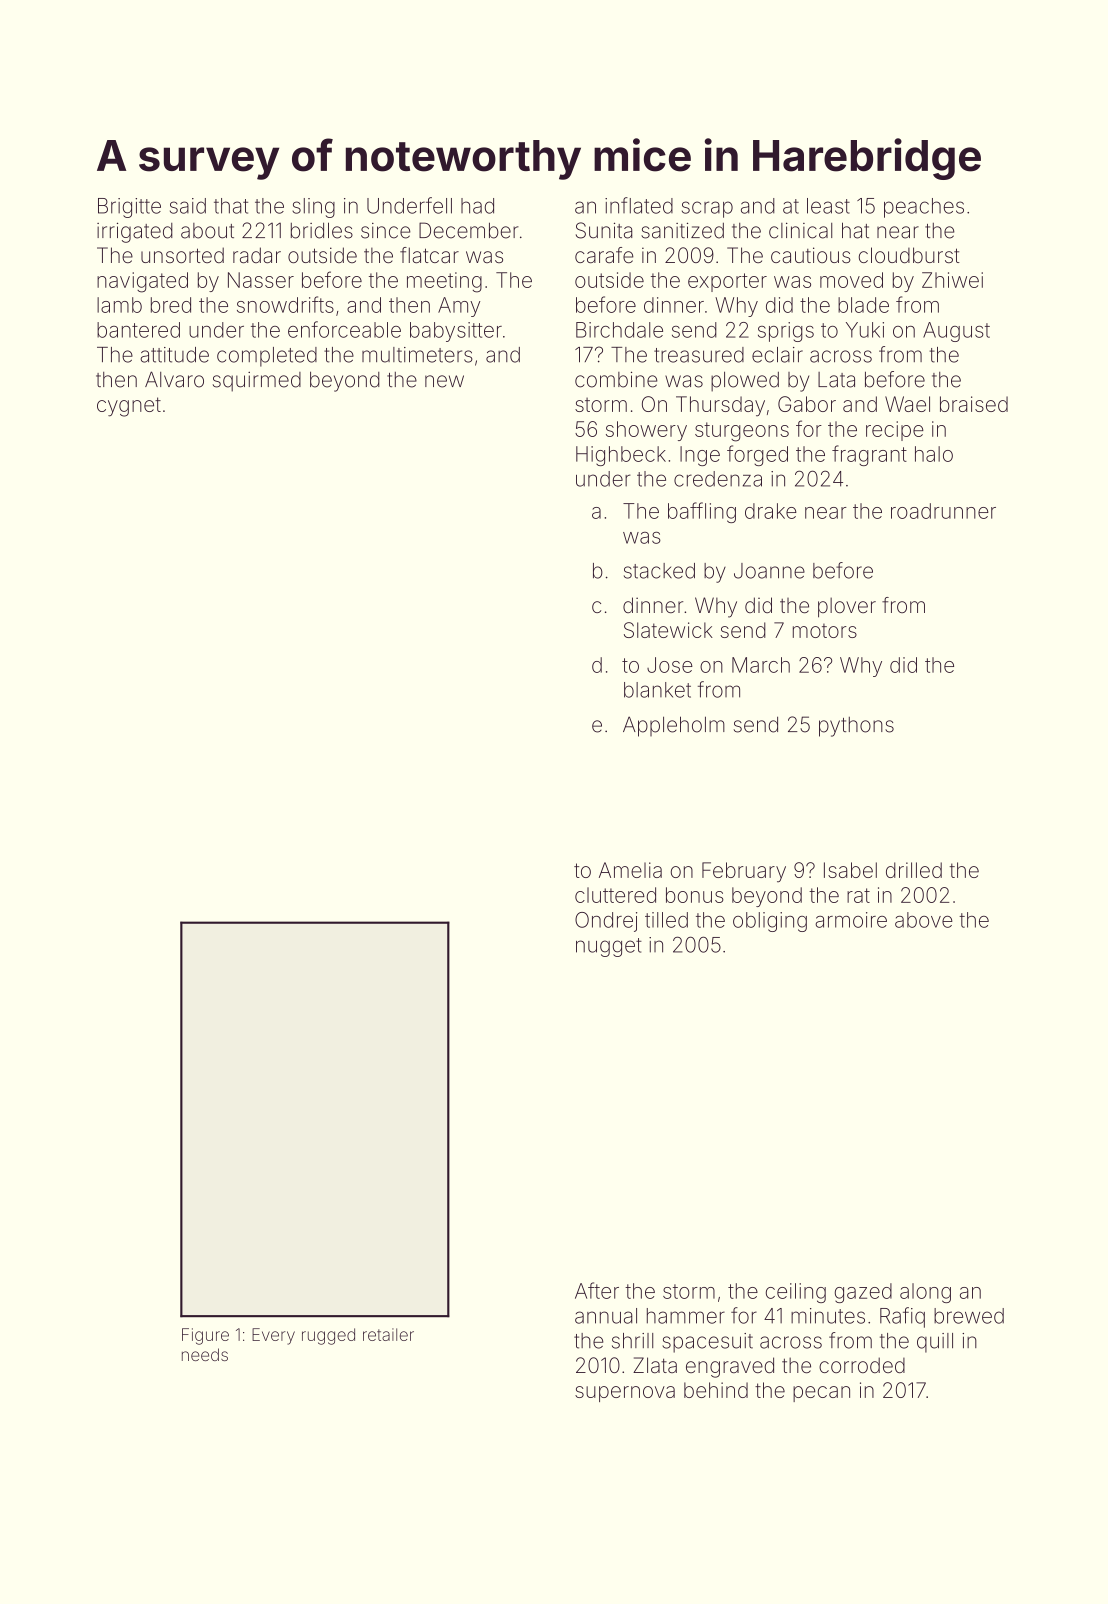  I want to click on inflated, so click(639, 205).
